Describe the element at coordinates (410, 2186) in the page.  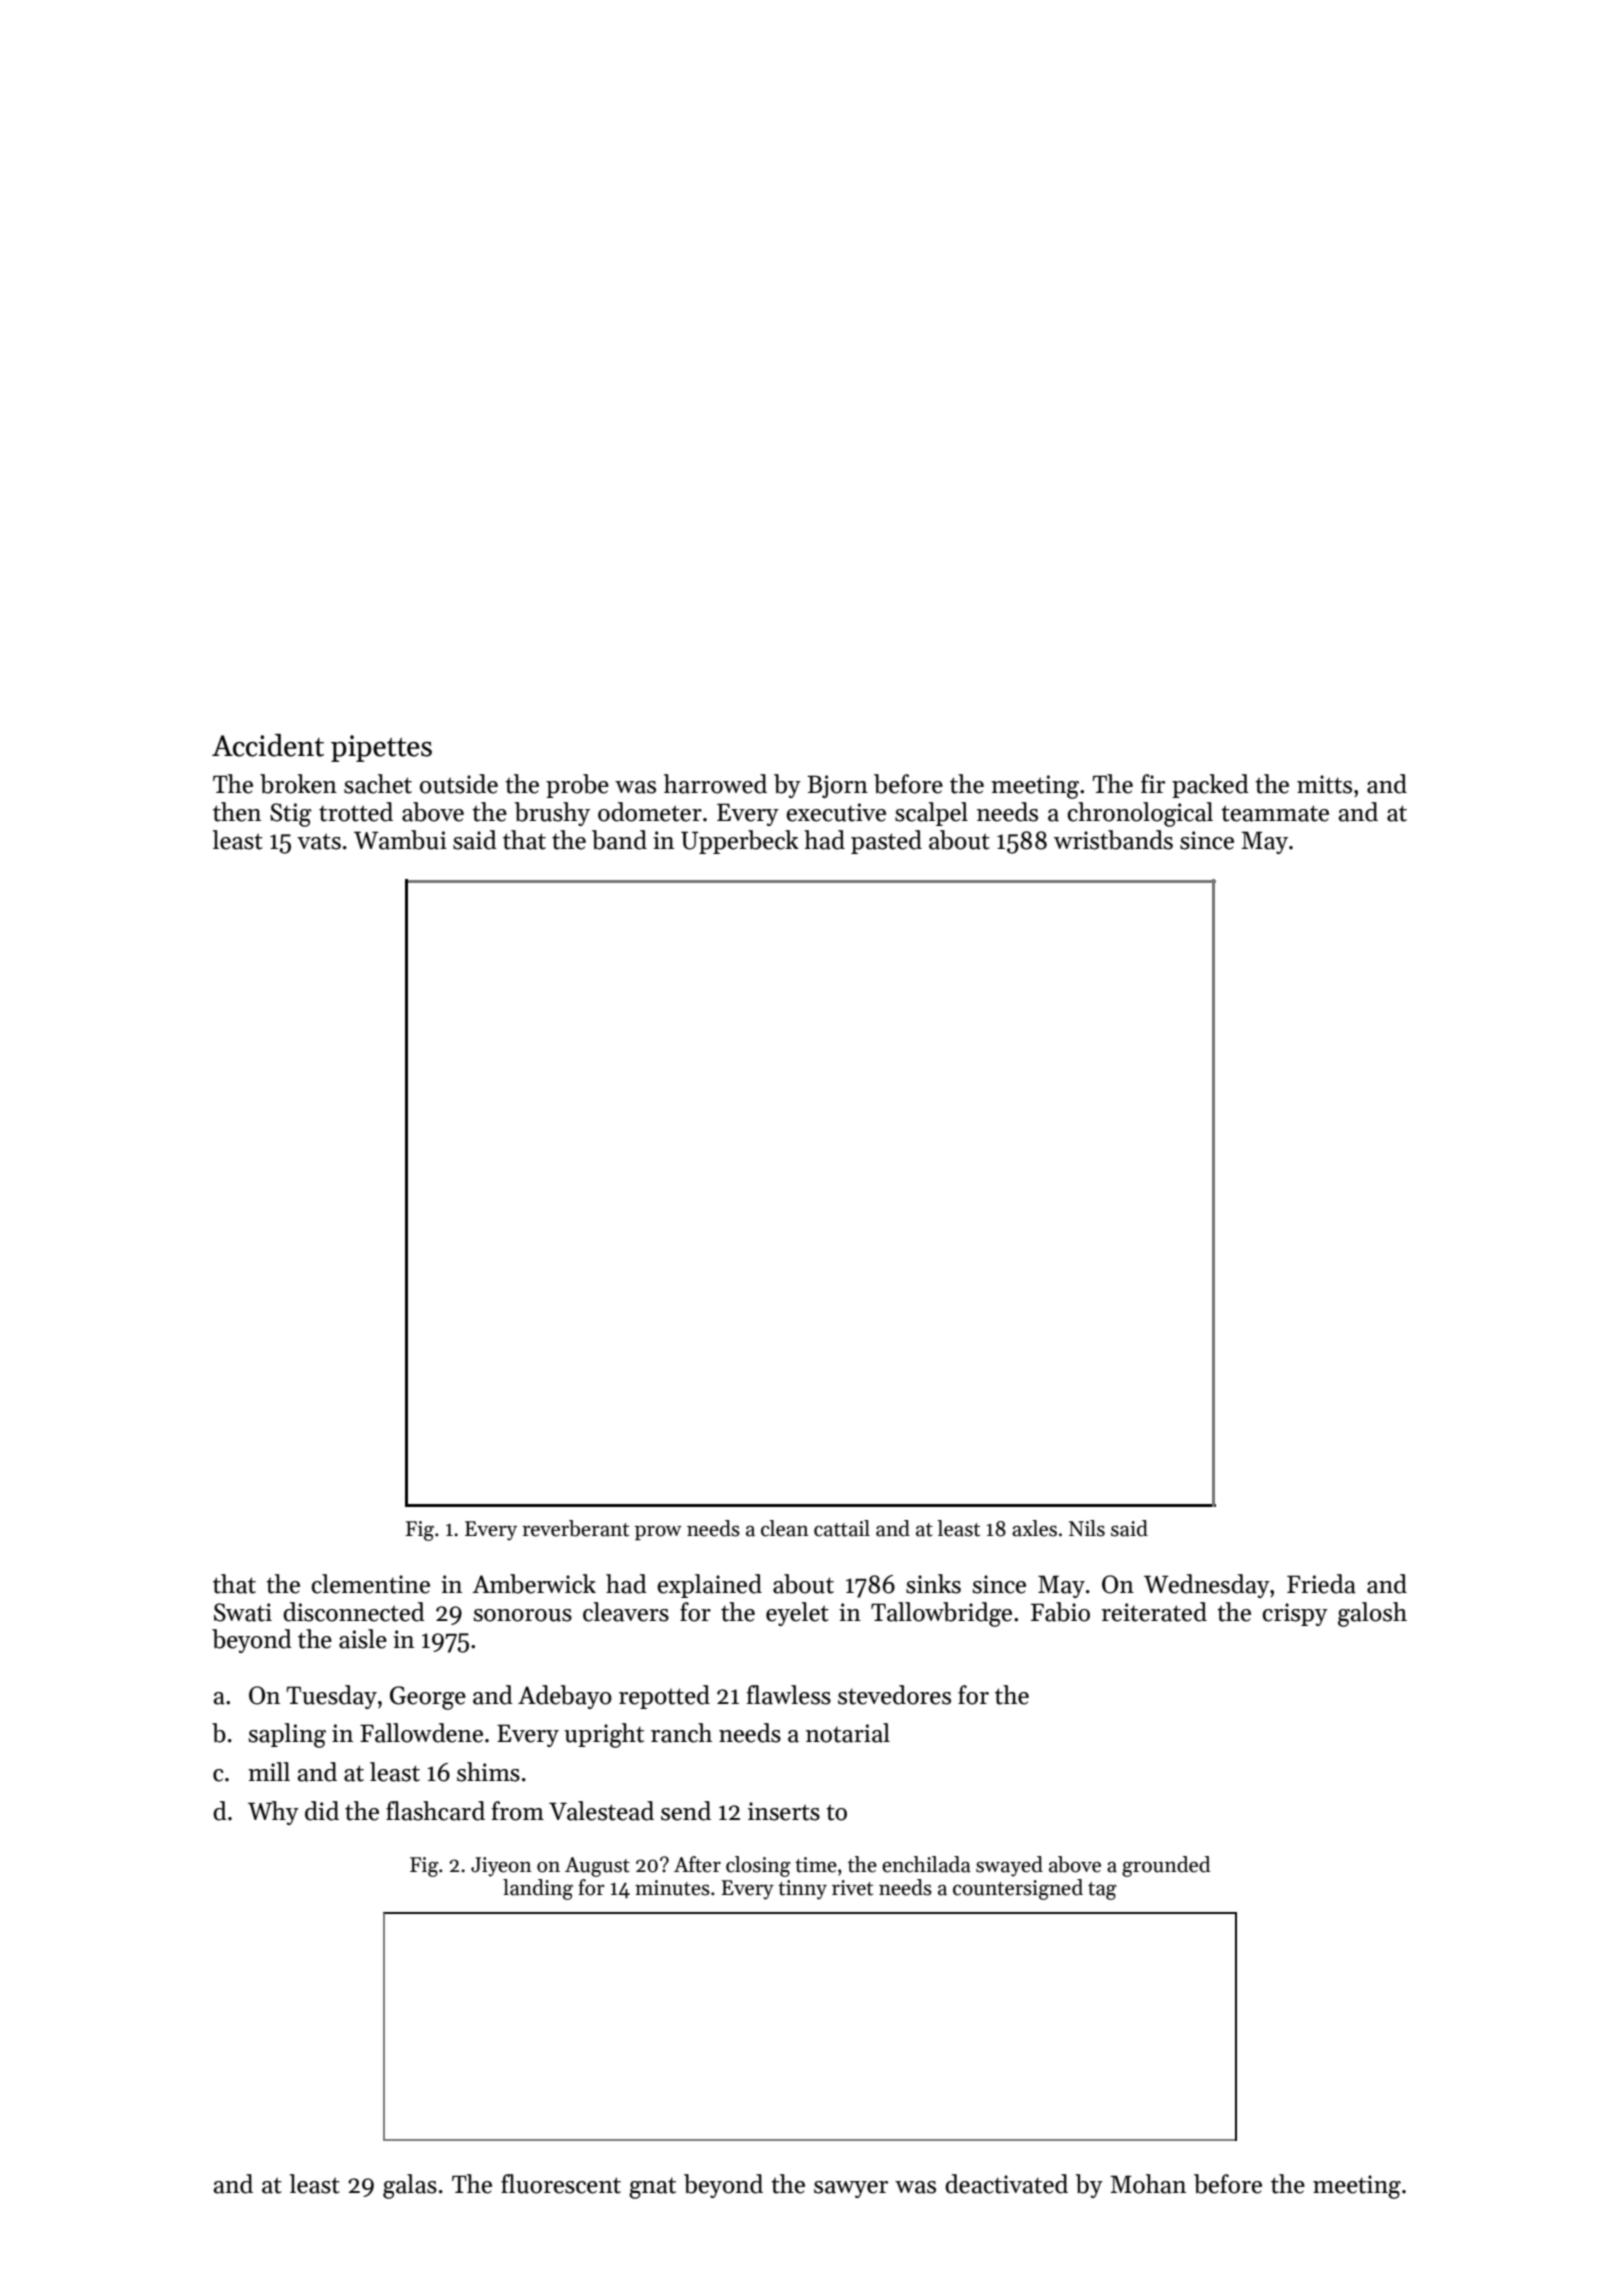
I see `galas` at that location.
